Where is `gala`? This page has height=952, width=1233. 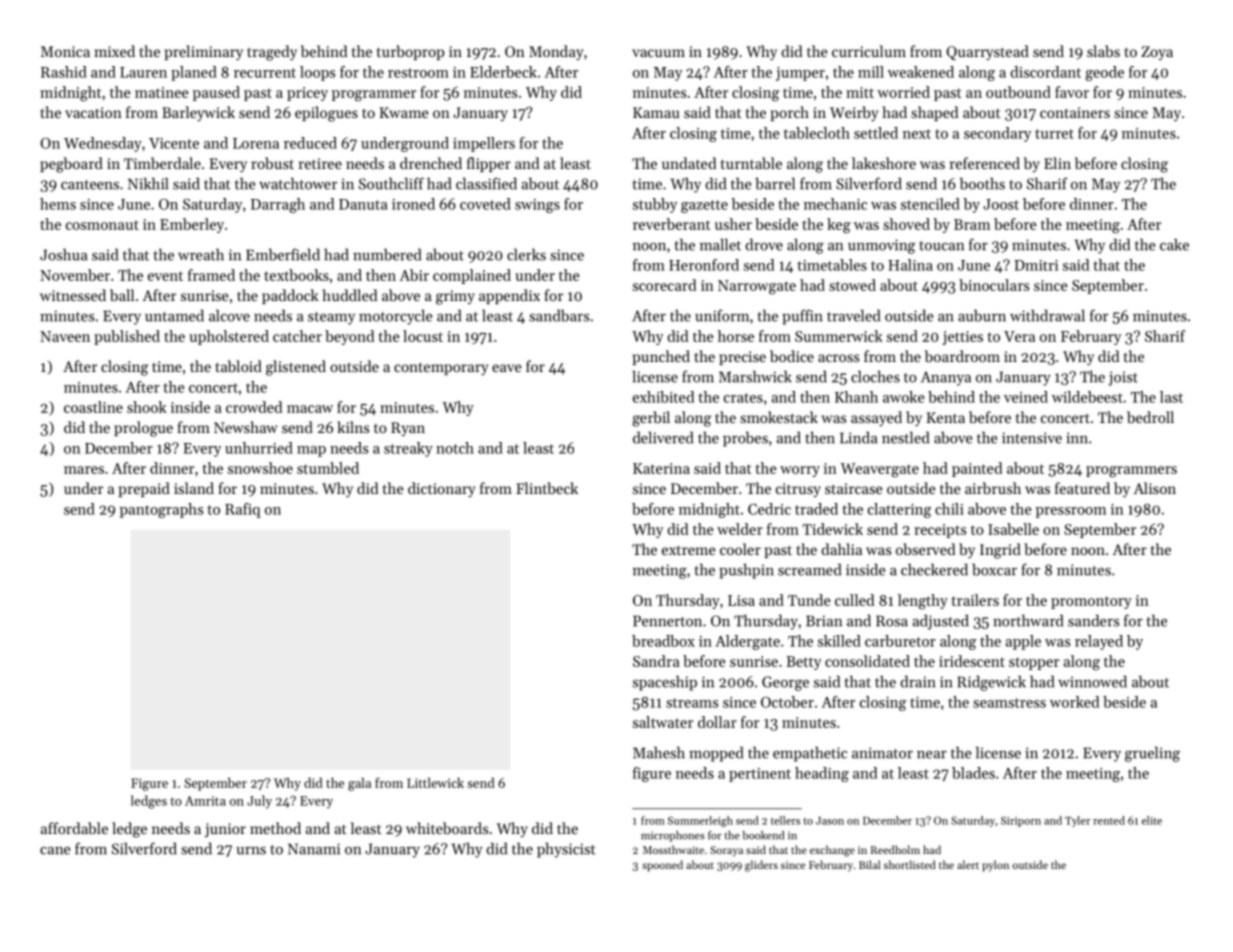 gala is located at coordinates (359, 784).
